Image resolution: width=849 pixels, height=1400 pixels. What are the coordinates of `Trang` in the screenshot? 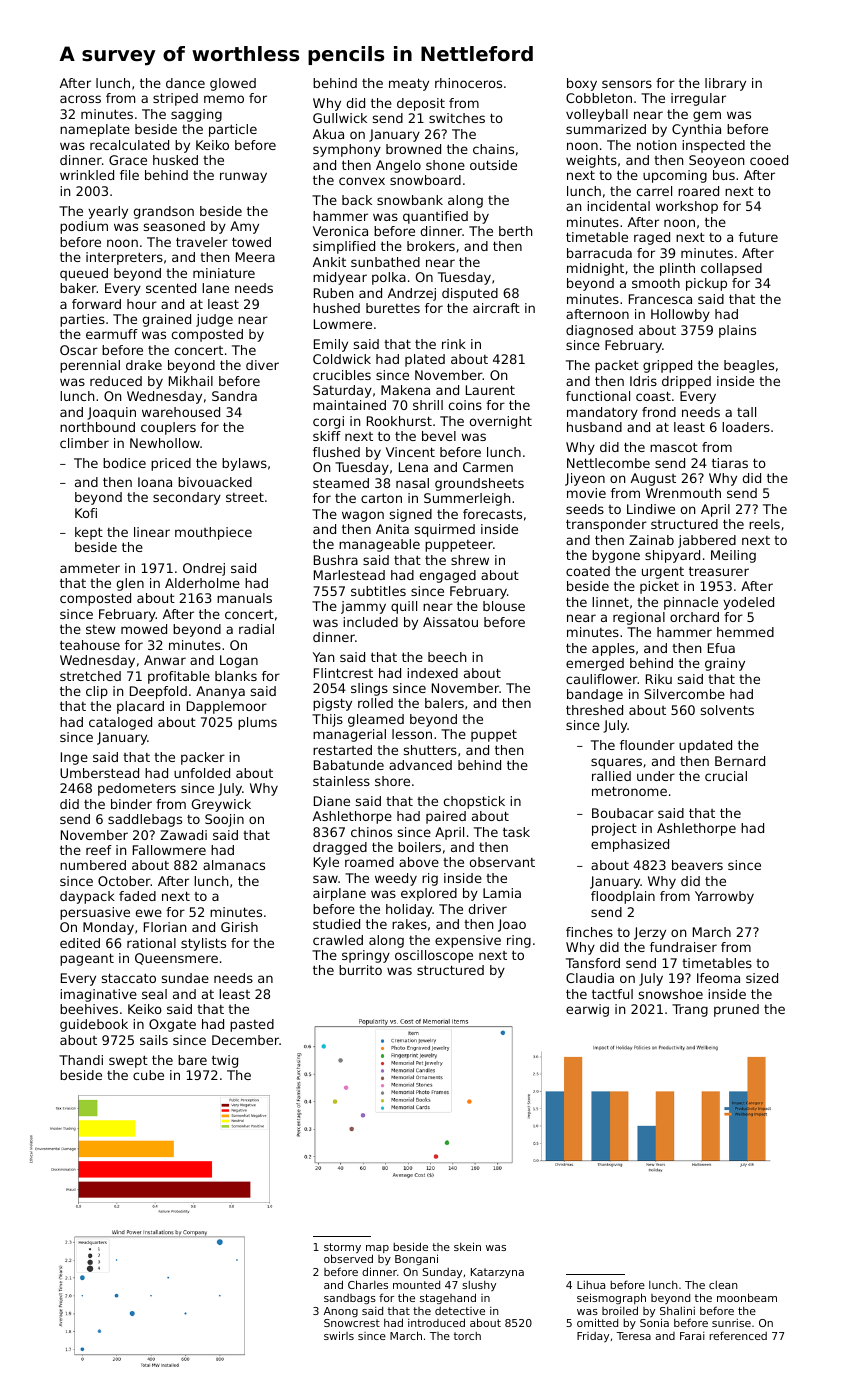 It's located at (690, 1010).
